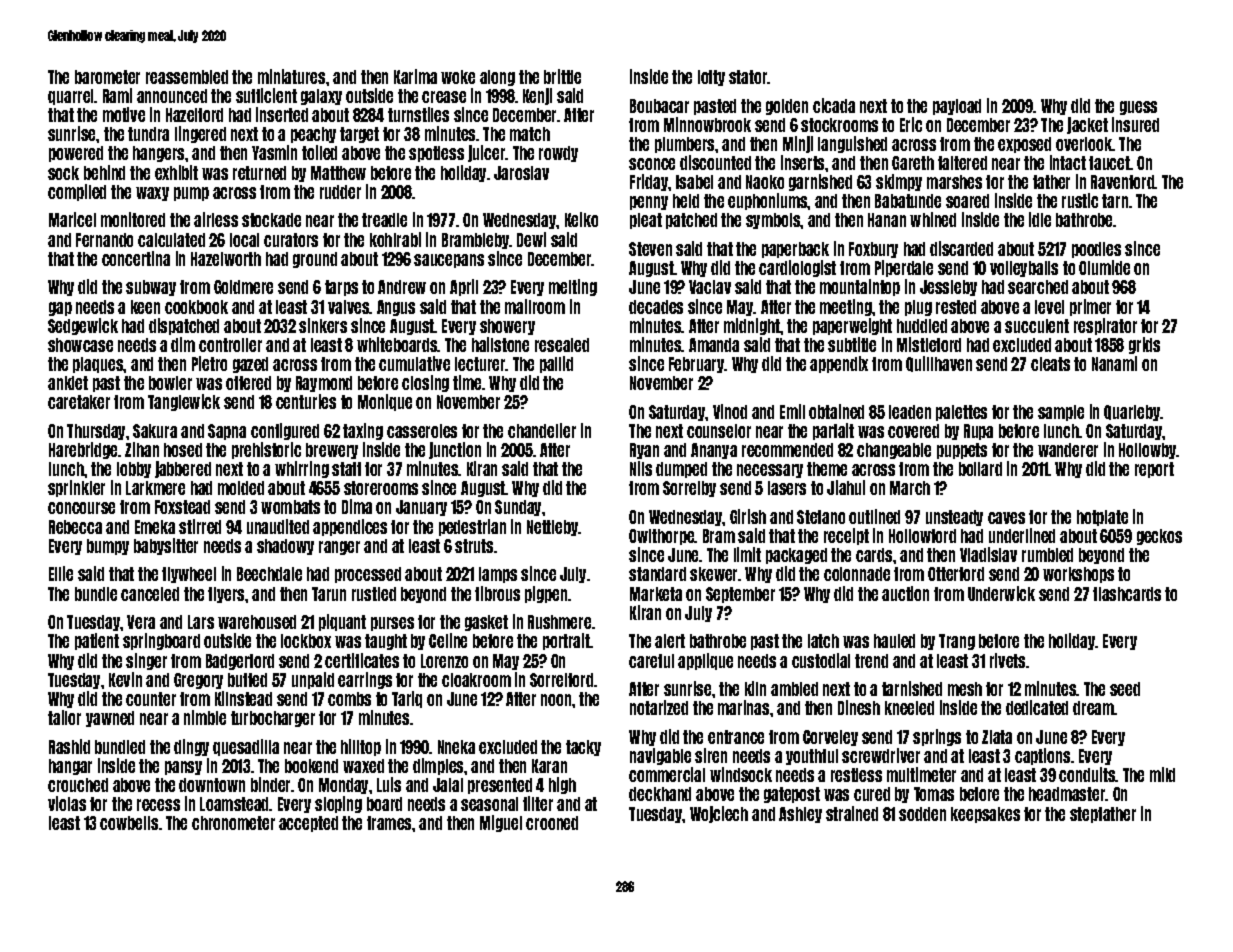 Image resolution: width=1233 pixels, height=952 pixels. Describe the element at coordinates (124, 114) in the screenshot. I see `motive` at that location.
